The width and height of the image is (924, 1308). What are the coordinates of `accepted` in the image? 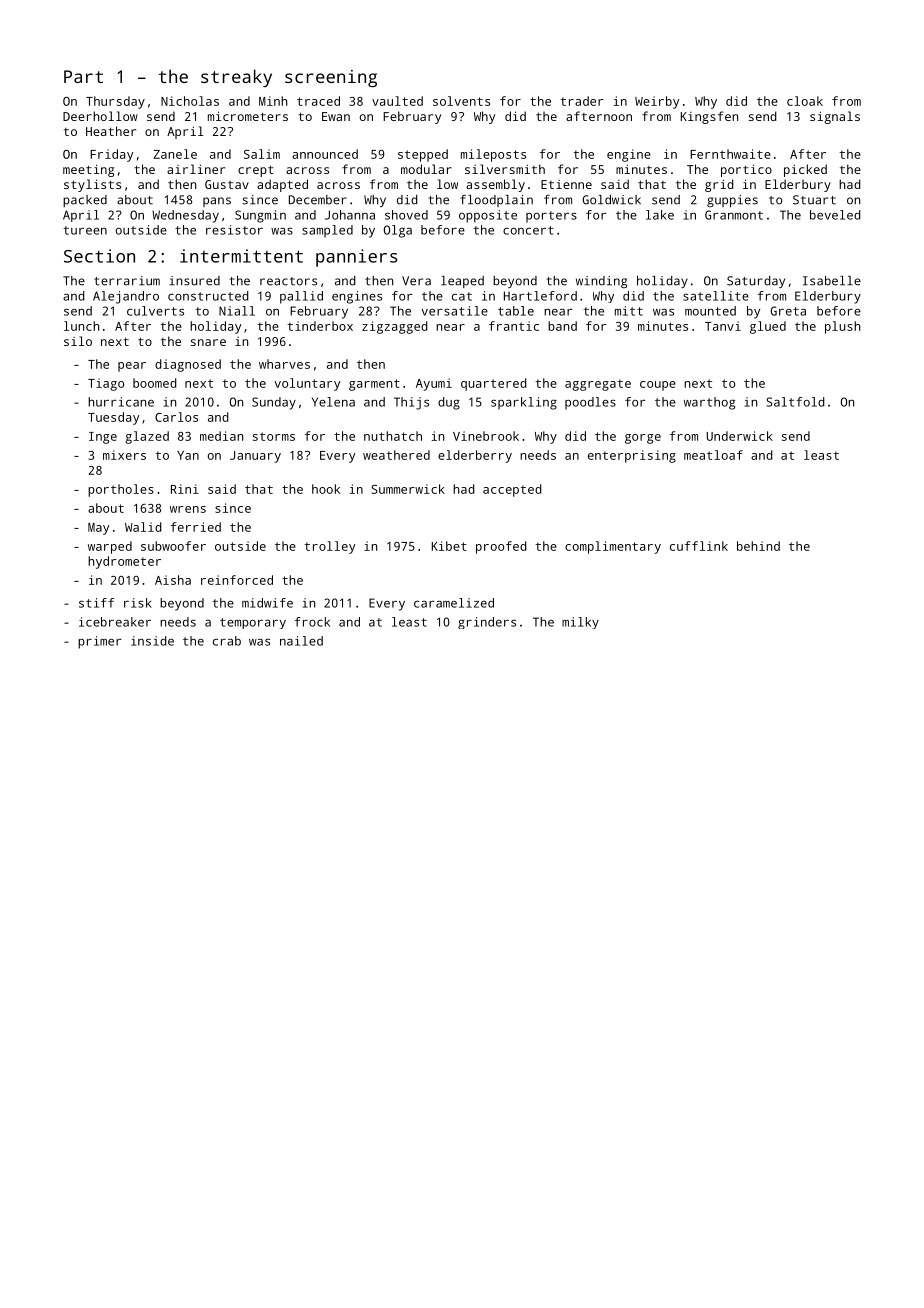 It's located at (512, 490).
